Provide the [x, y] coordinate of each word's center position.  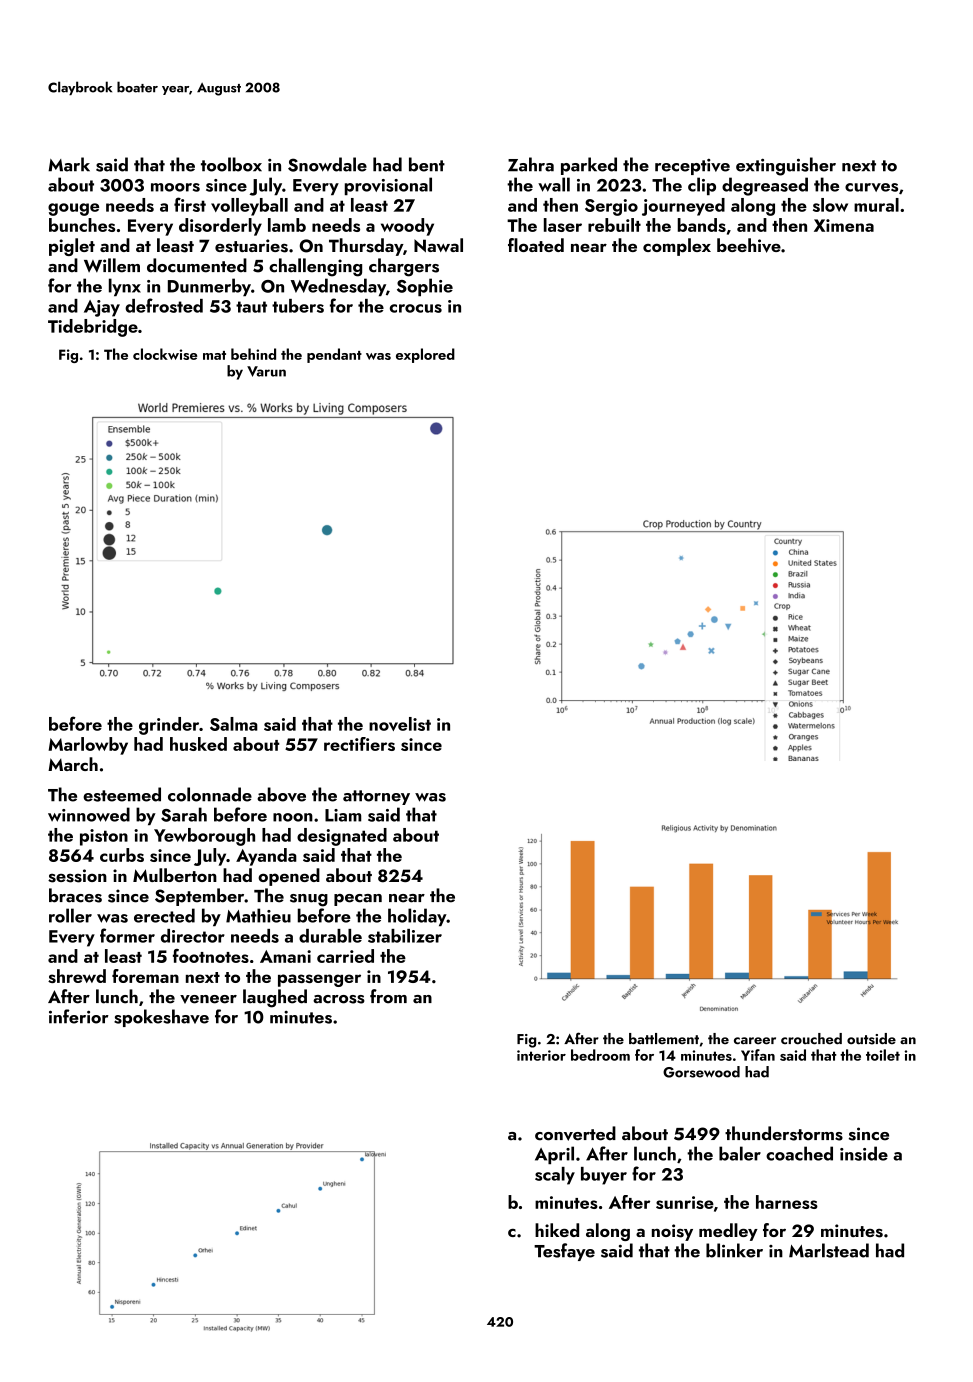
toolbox [231, 164]
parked [589, 166]
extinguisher [786, 166]
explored [425, 355]
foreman [145, 976]
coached [799, 1153]
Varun [266, 371]
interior [541, 1055]
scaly [555, 1176]
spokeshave [161, 1018]
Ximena [844, 225]
